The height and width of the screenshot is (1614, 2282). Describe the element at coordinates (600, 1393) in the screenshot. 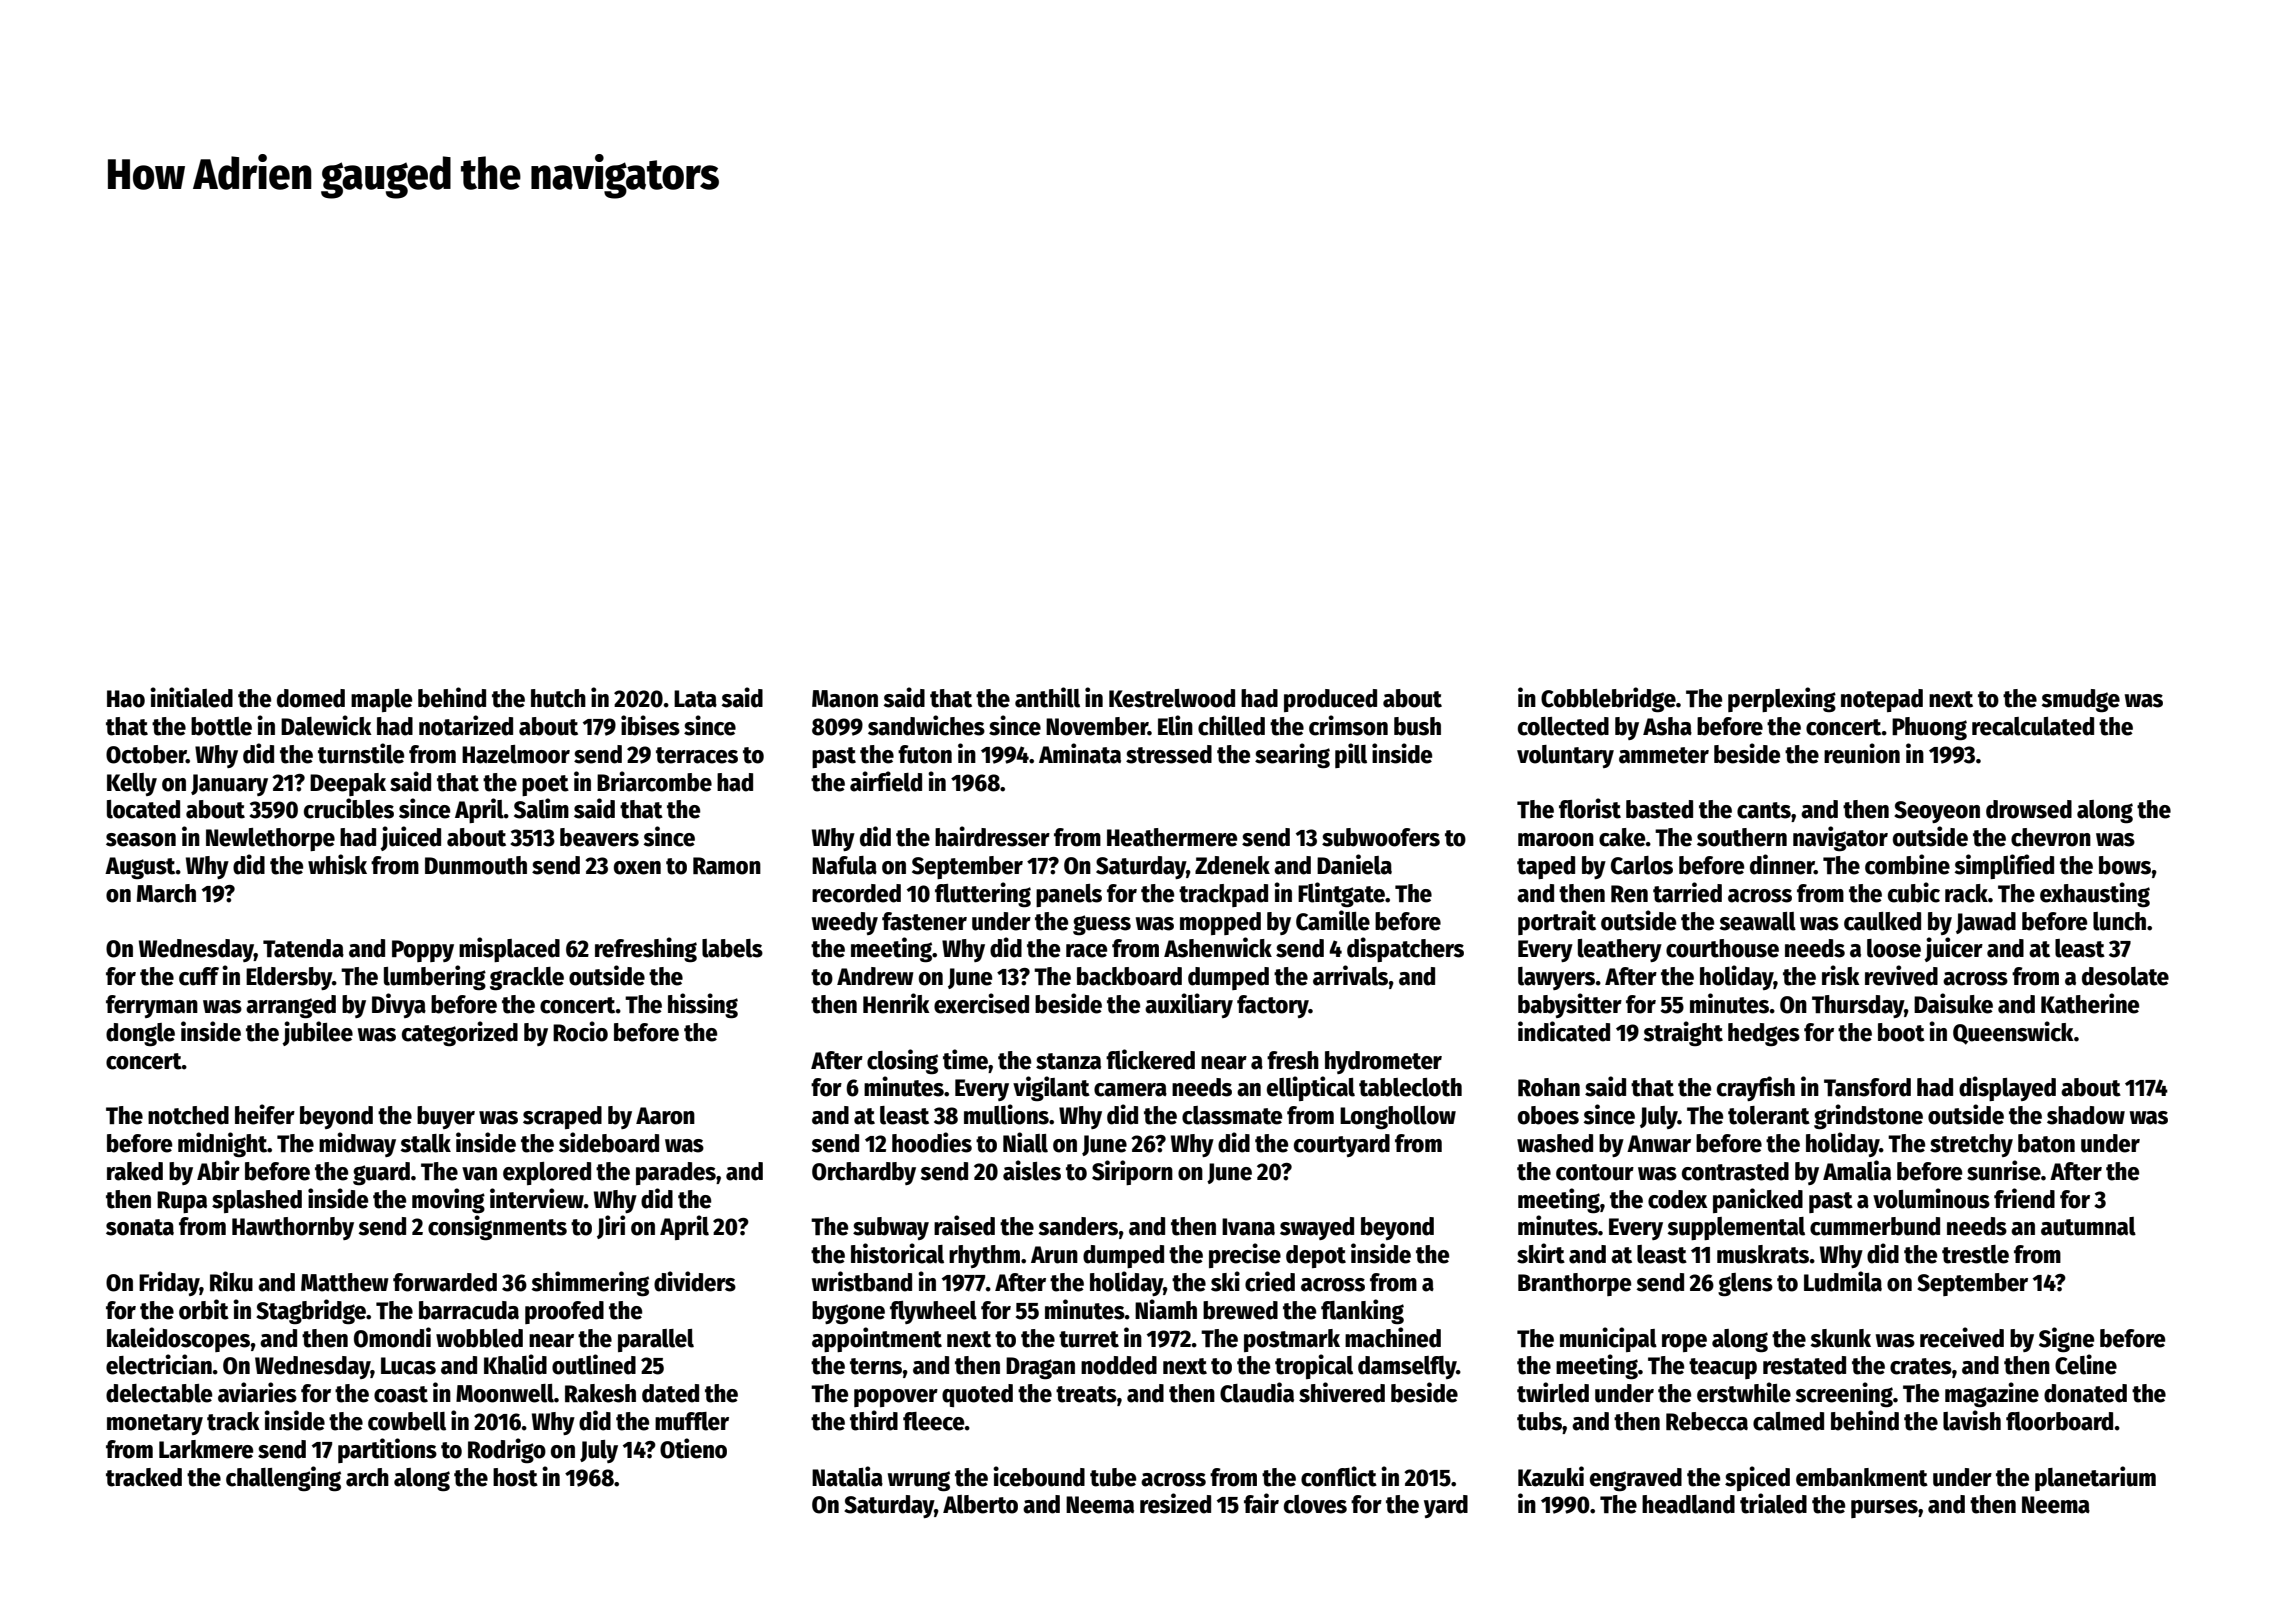

I see `Rakesh` at that location.
